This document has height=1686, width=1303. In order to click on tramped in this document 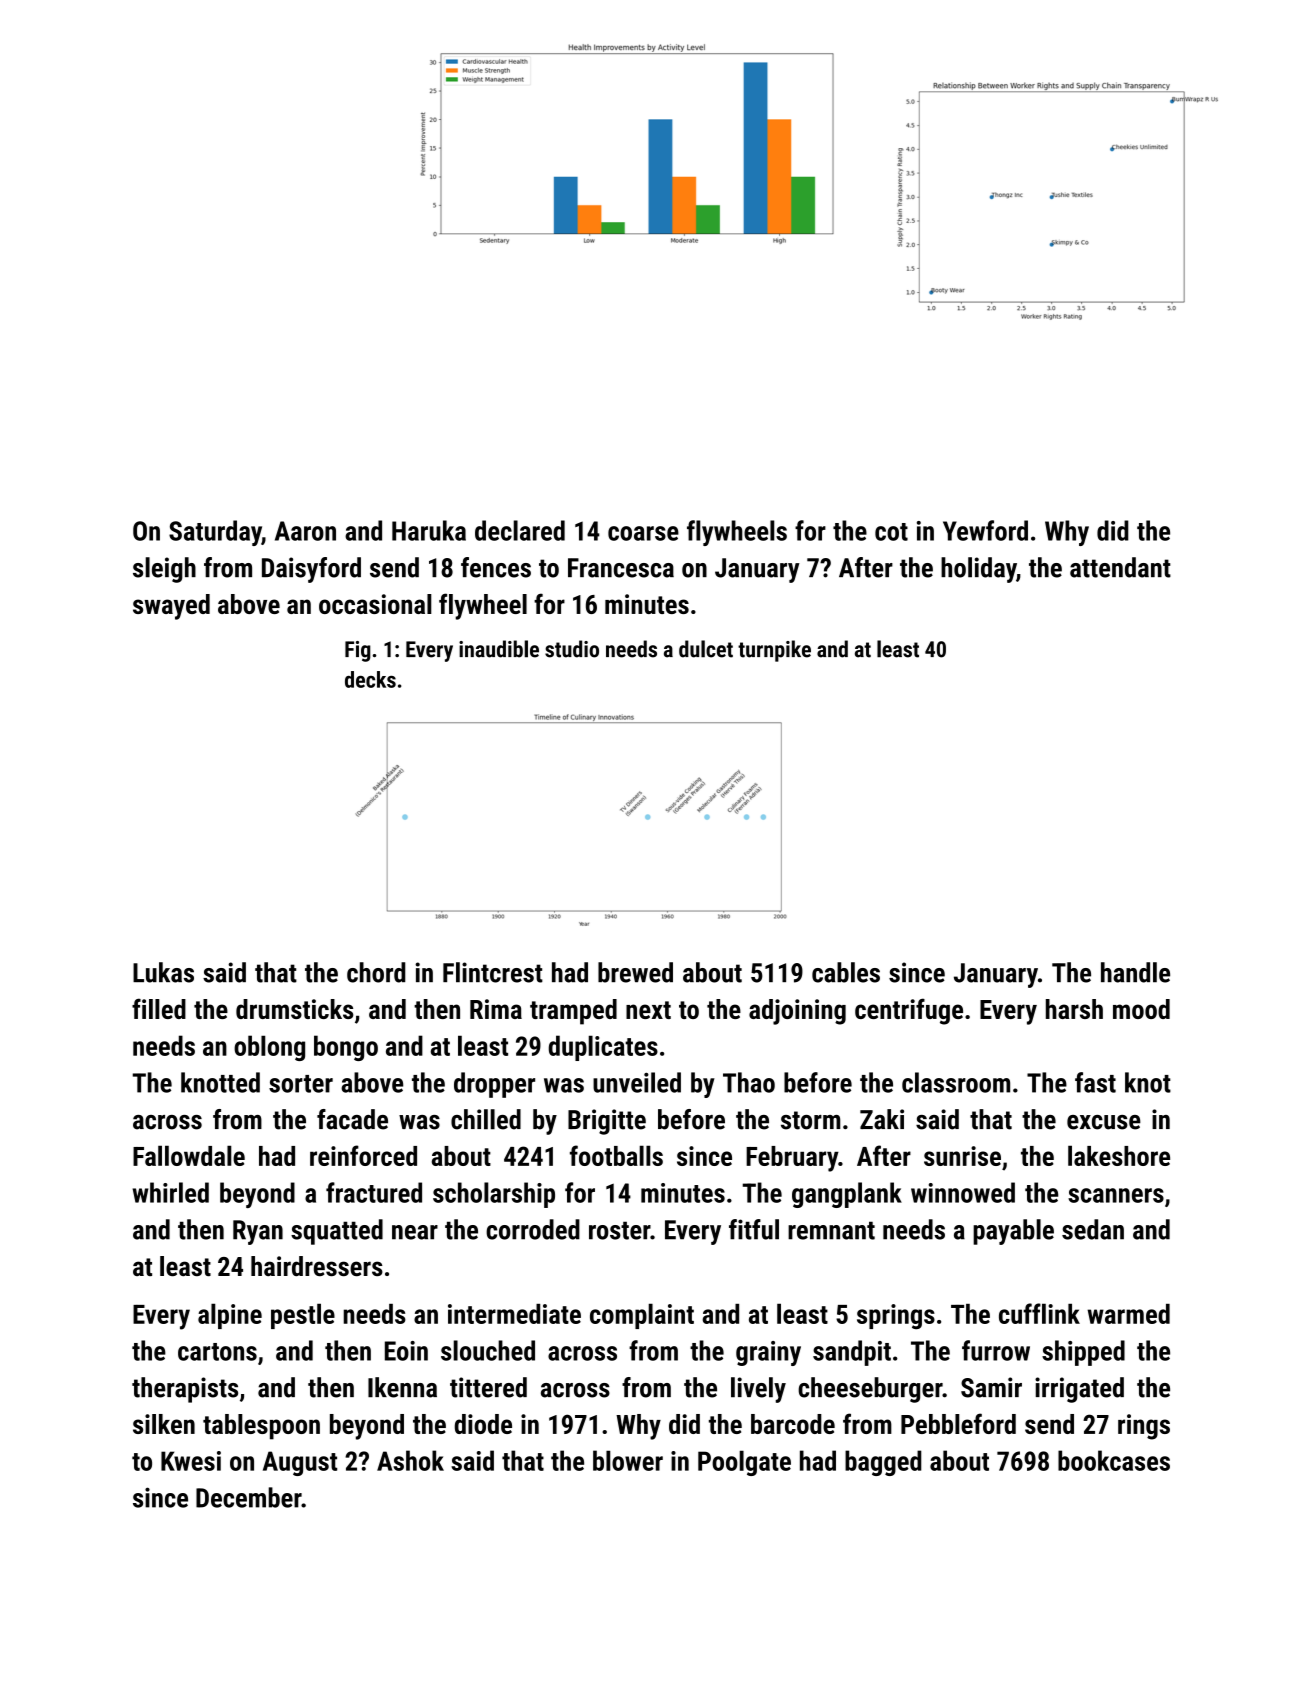, I will do `click(573, 1012)`.
